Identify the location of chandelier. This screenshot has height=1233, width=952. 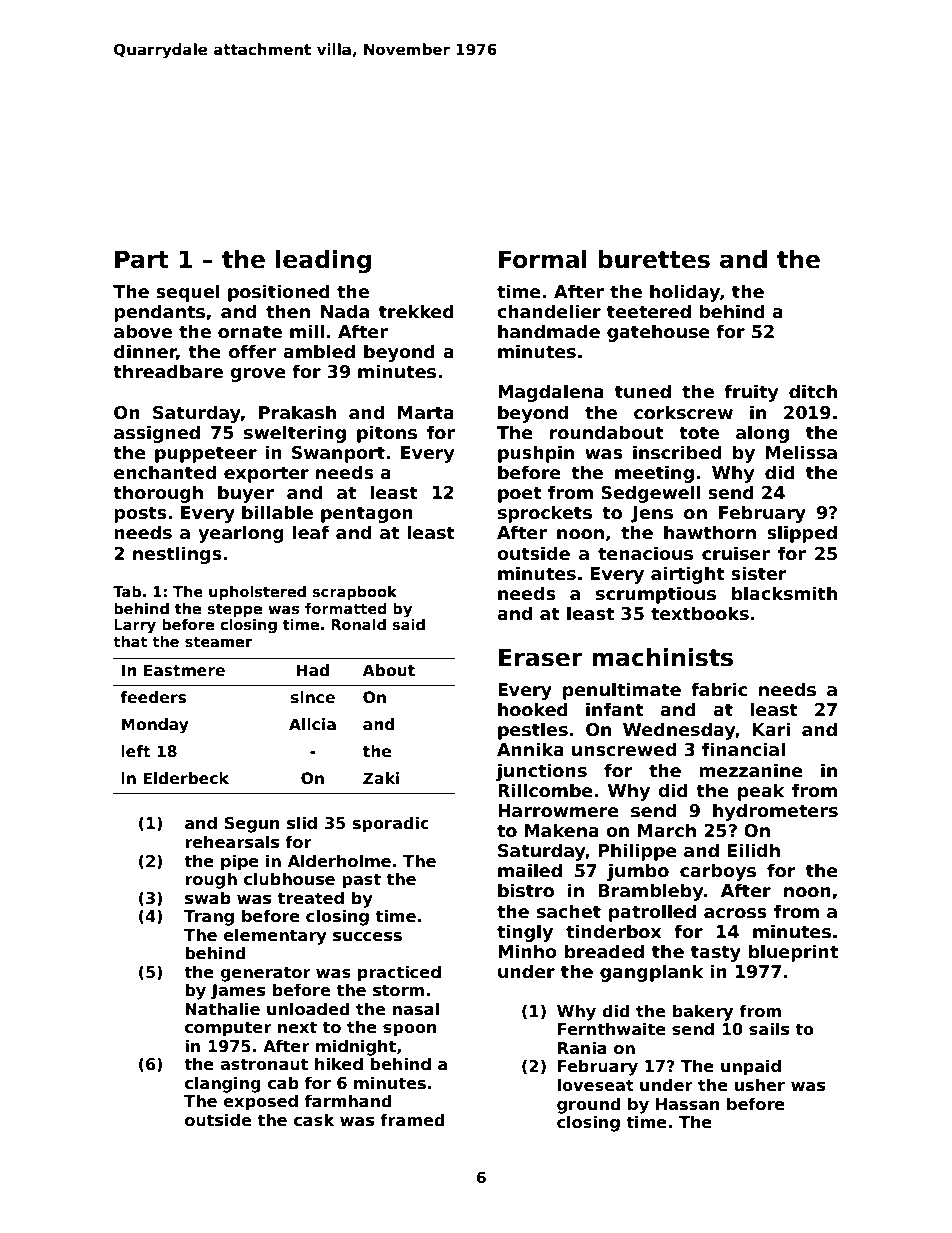
(549, 311).
